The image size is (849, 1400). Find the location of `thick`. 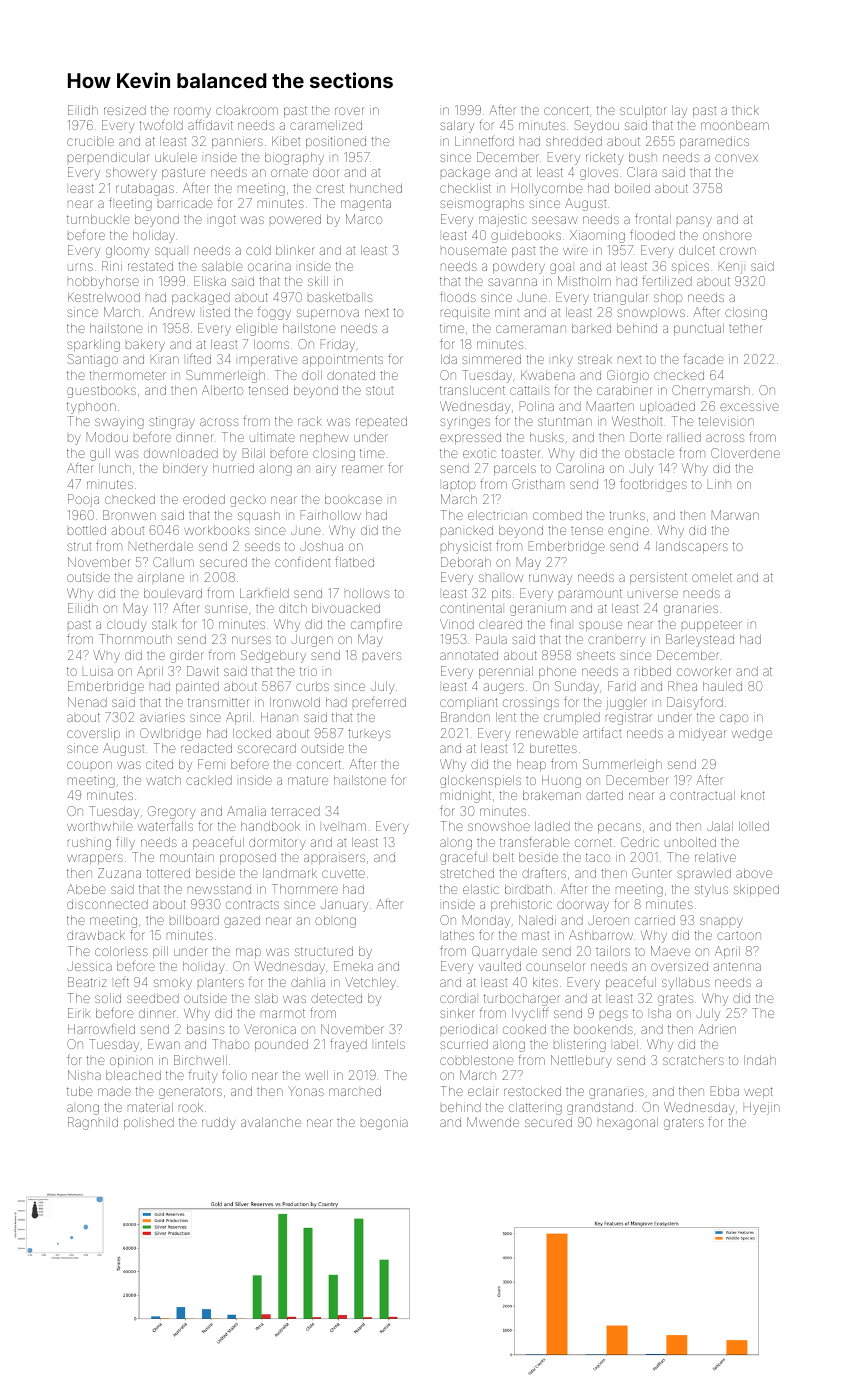

thick is located at coordinates (745, 110).
